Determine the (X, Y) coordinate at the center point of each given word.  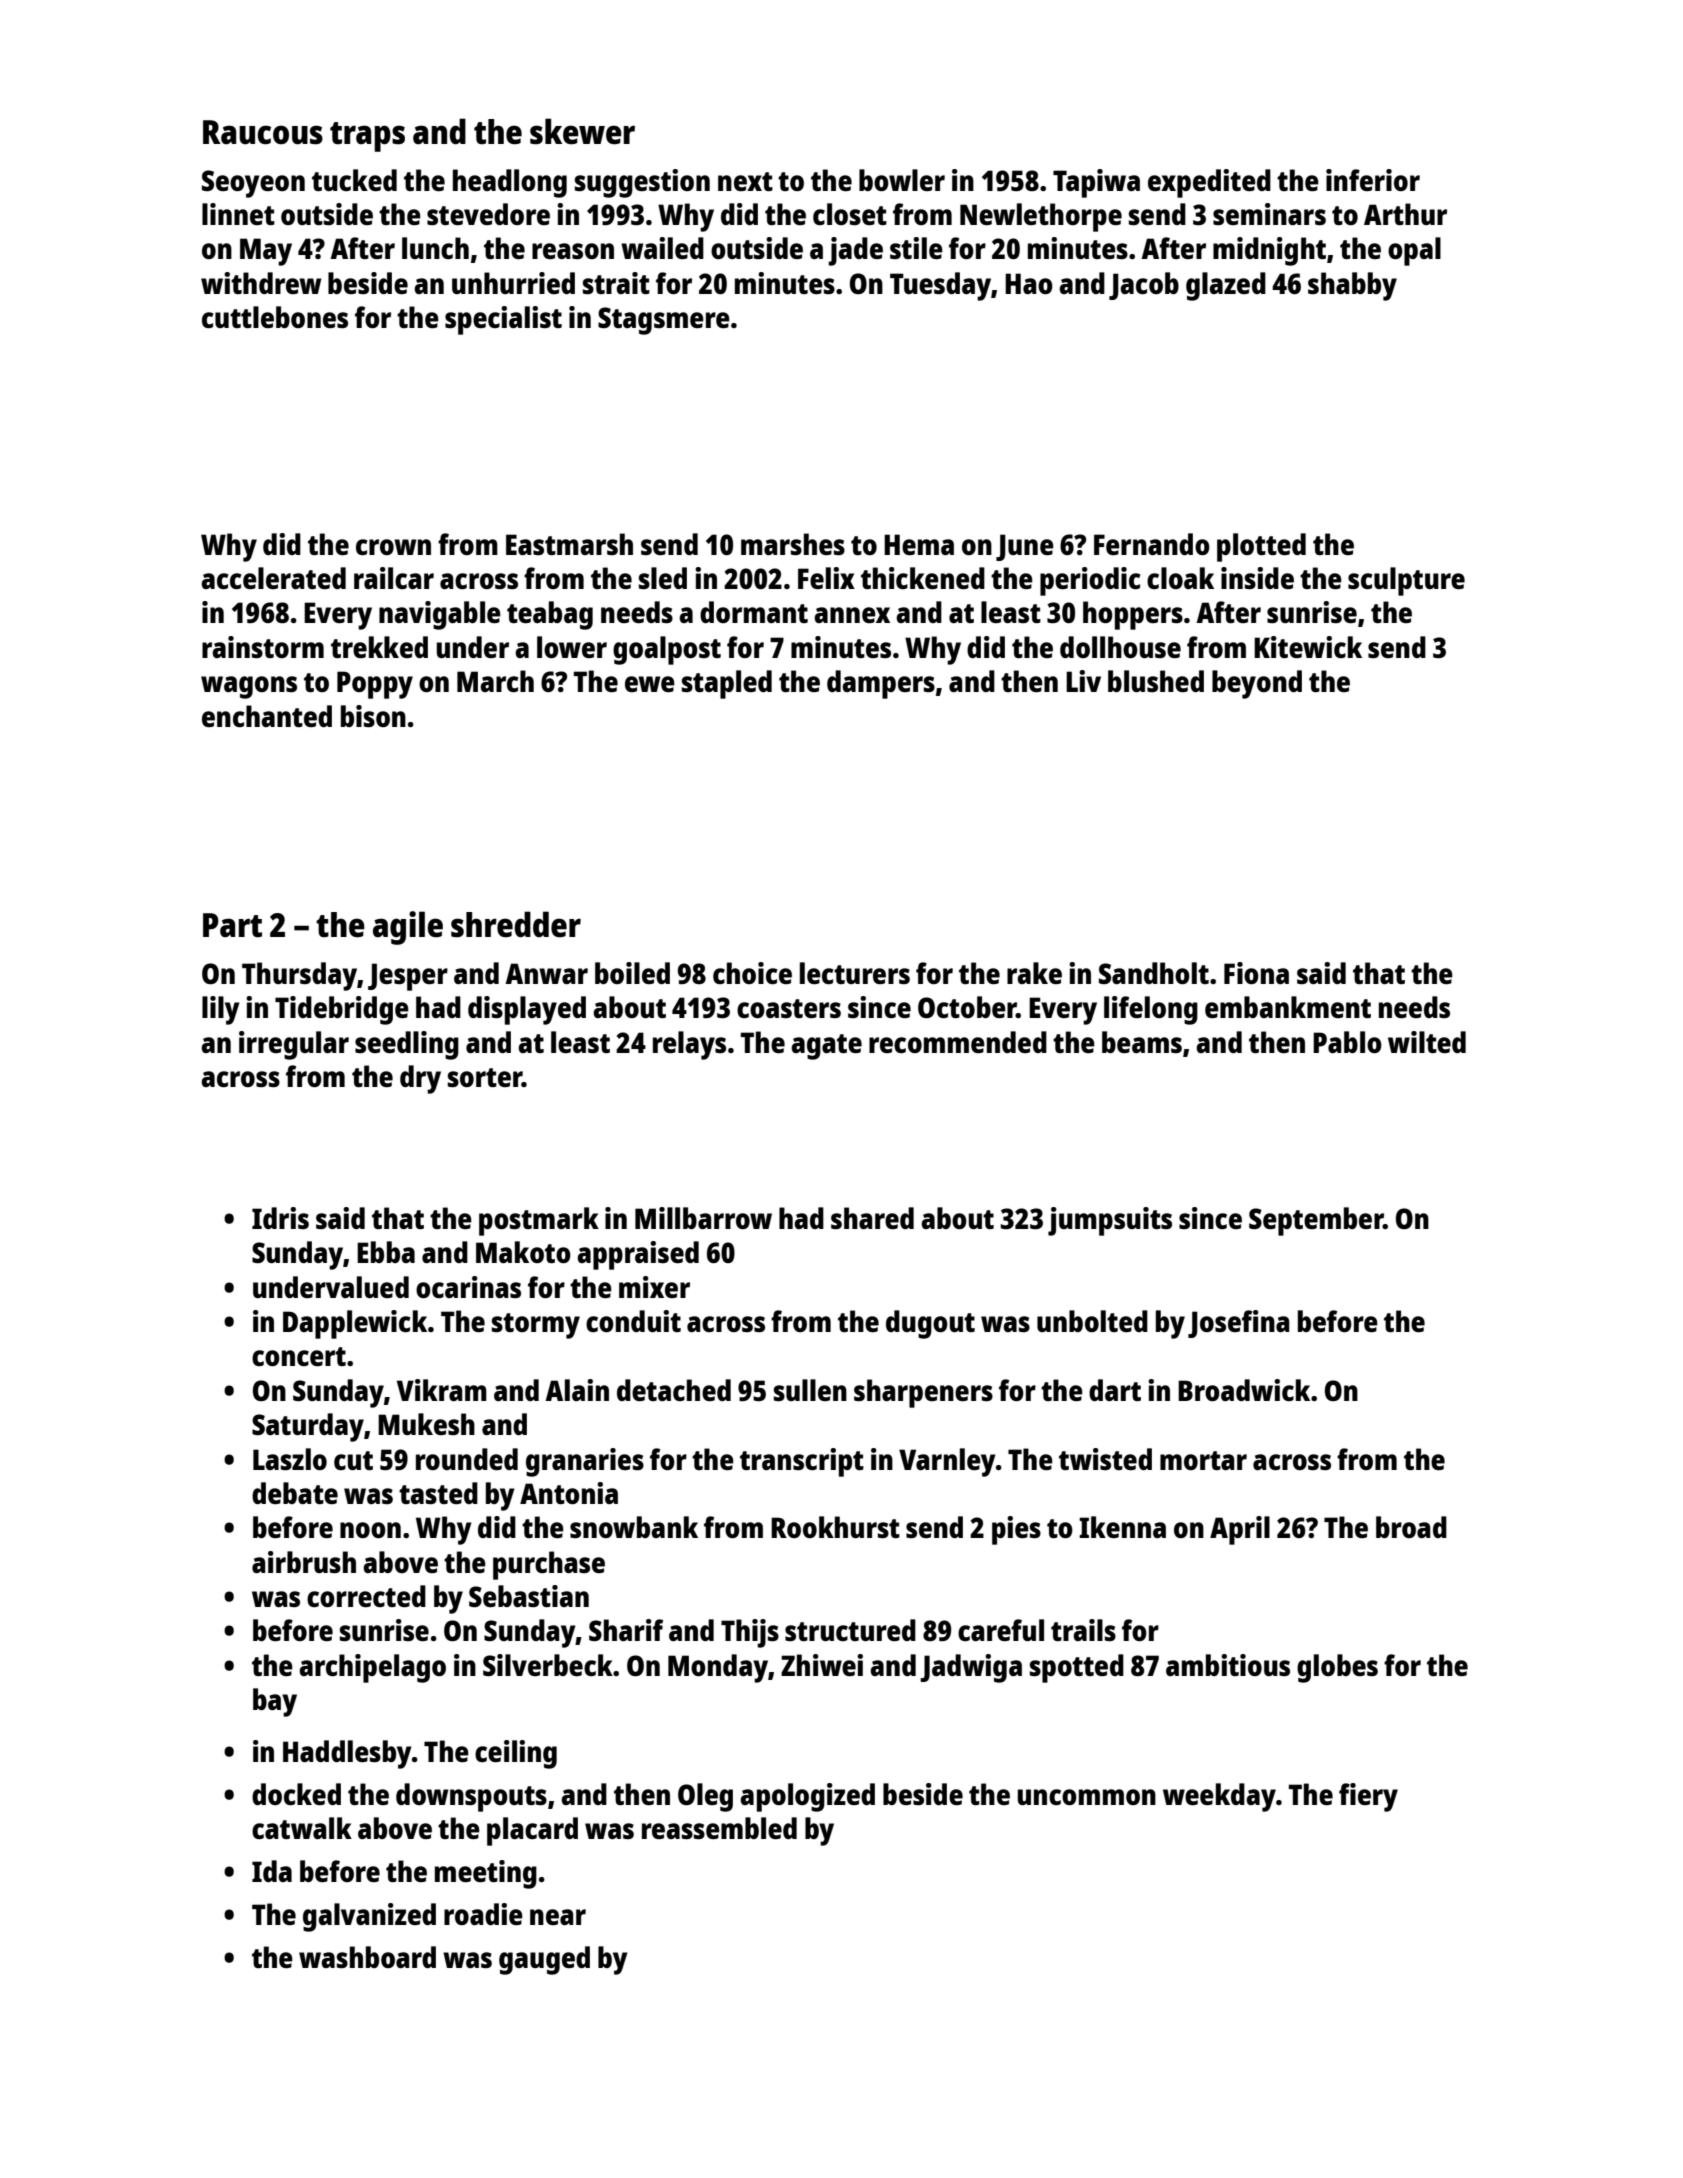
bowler (902, 180)
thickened (923, 578)
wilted (1427, 1042)
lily (221, 1010)
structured (850, 1630)
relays (689, 1045)
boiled (632, 973)
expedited (1209, 183)
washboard (367, 1957)
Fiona (1256, 973)
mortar (1203, 1460)
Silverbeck (548, 1665)
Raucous (263, 132)
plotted (1261, 547)
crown (393, 547)
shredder (516, 924)
